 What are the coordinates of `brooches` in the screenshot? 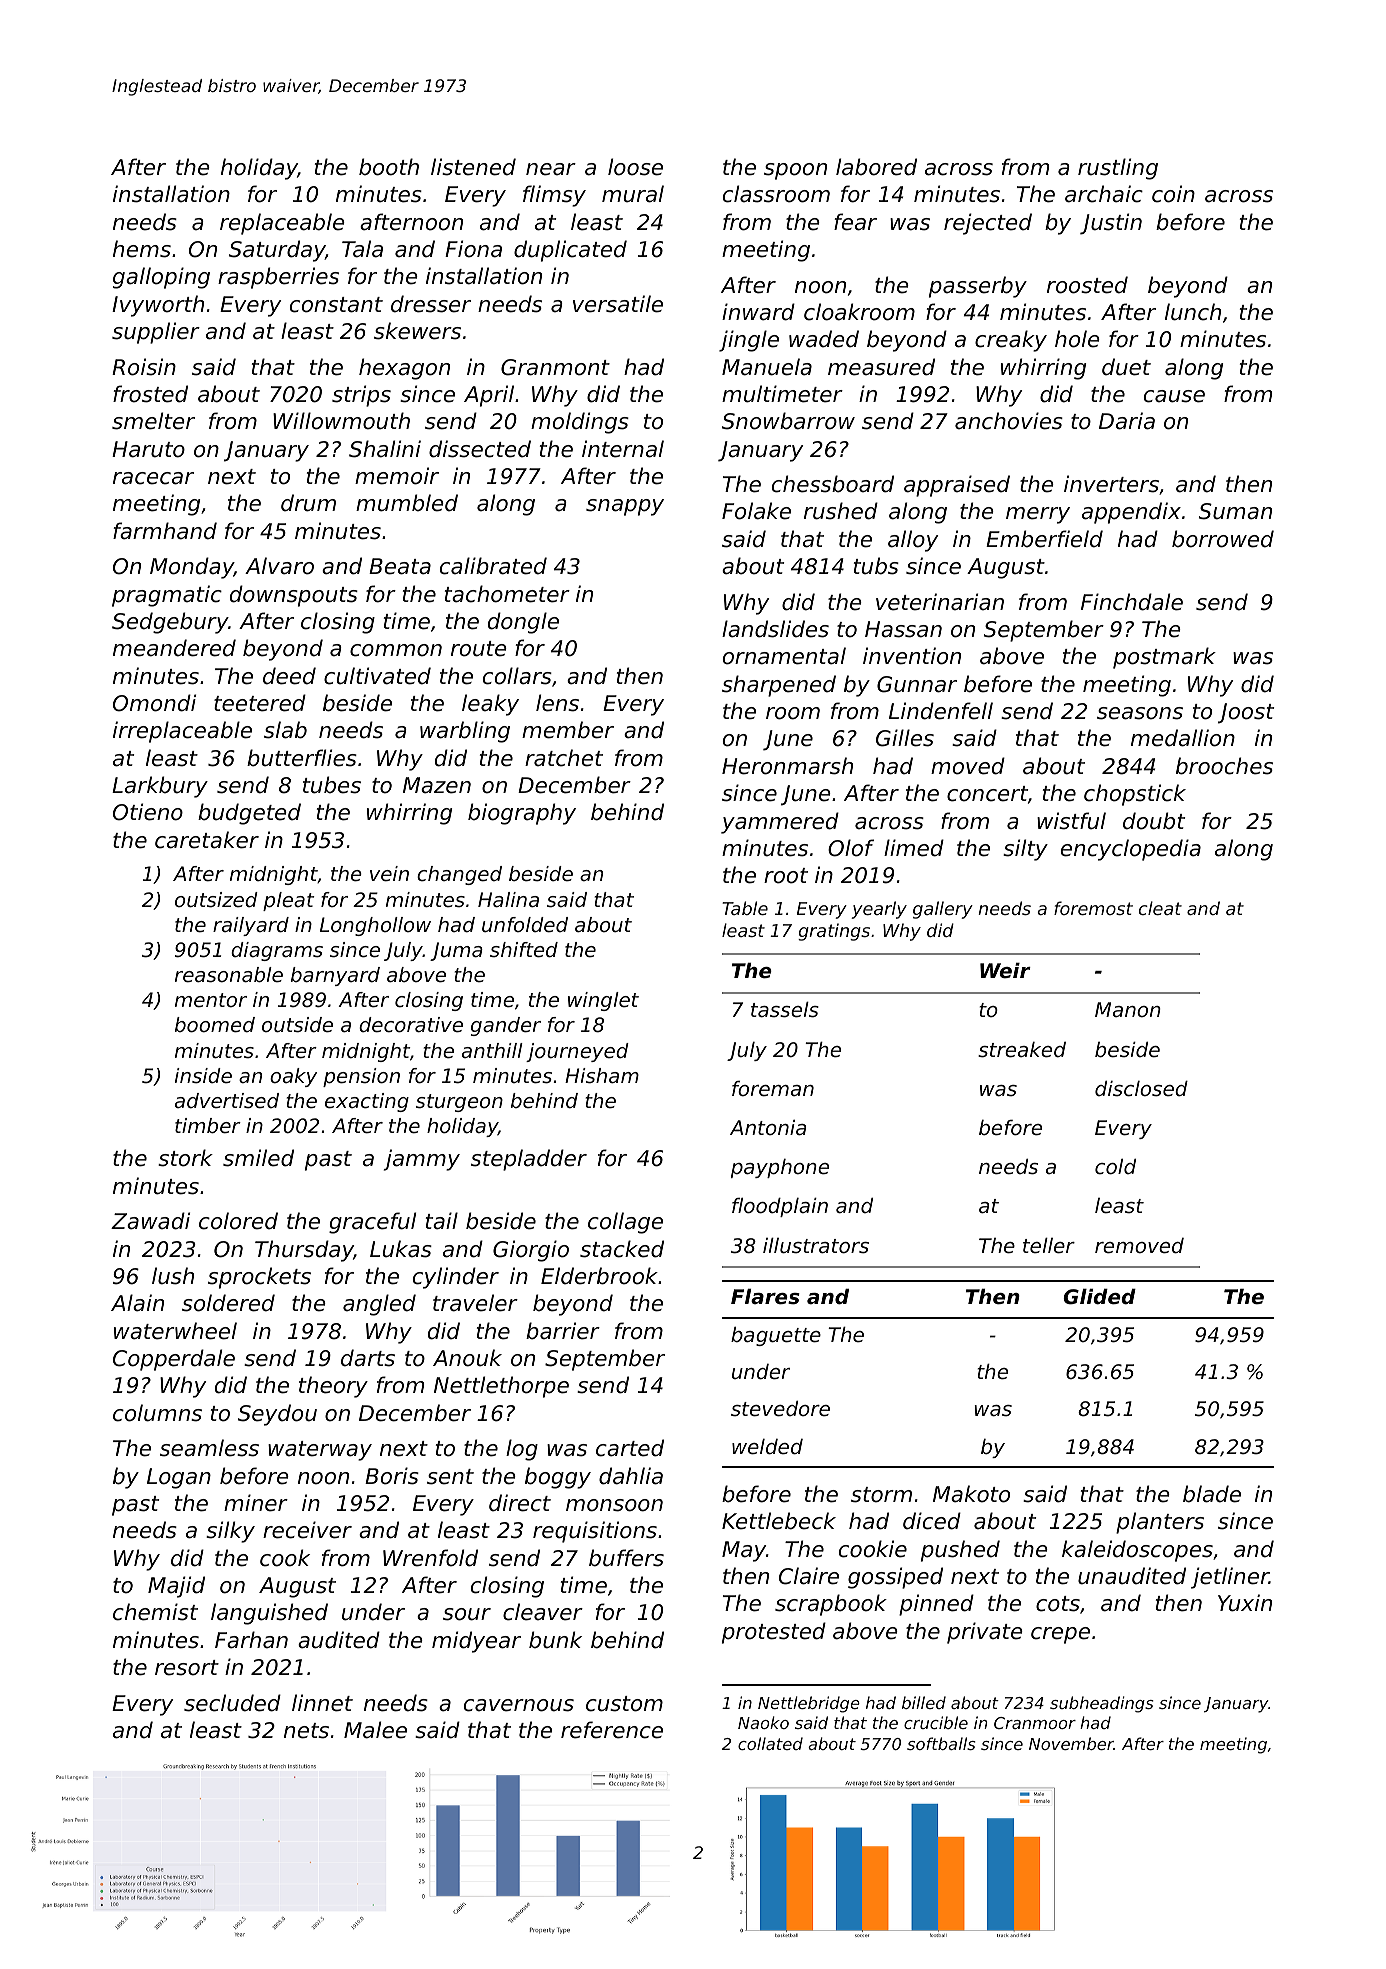 It's located at (1224, 766).
